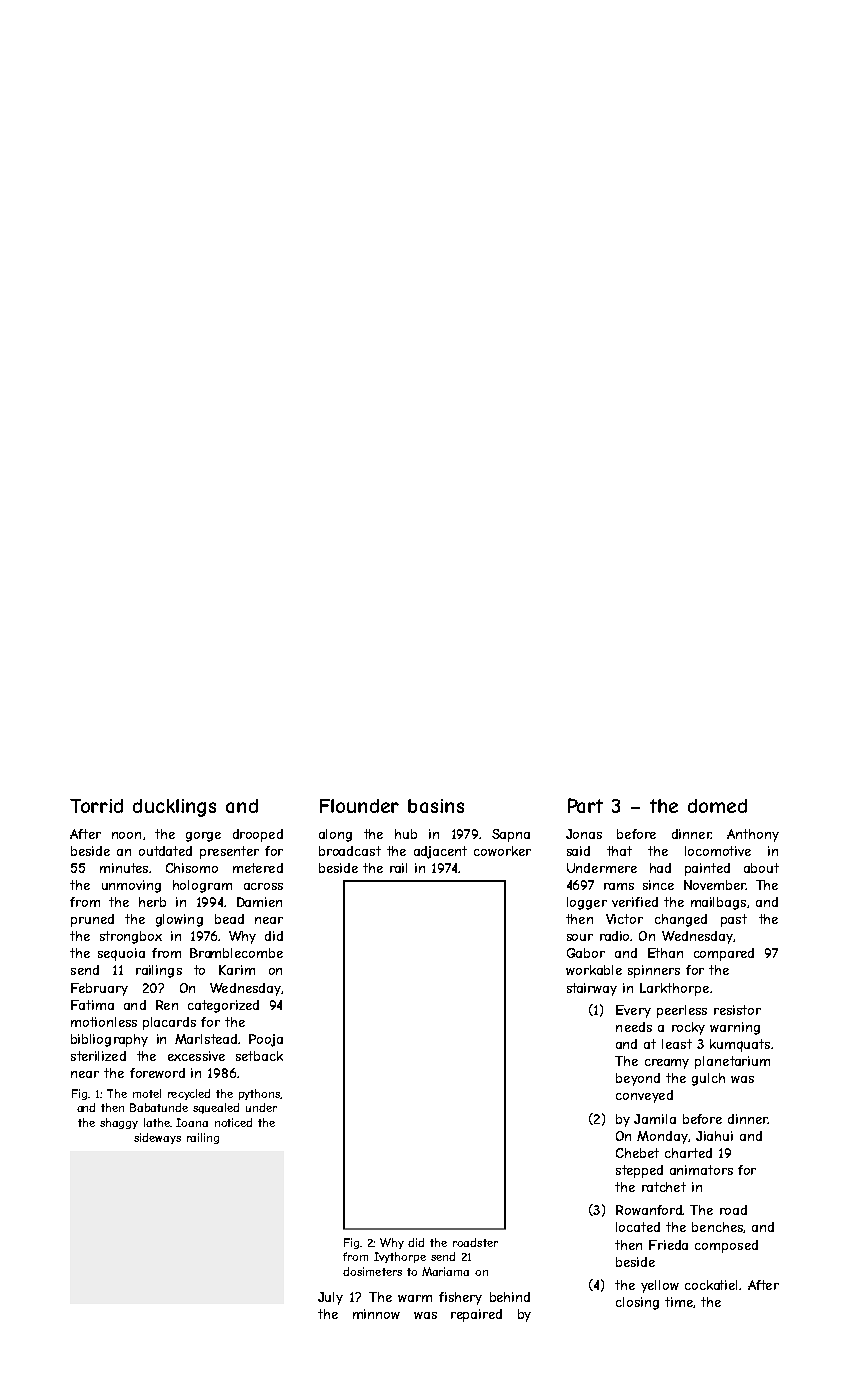 This screenshot has width=849, height=1400. Describe the element at coordinates (400, 1257) in the screenshot. I see `Ivythorpe` at that location.
